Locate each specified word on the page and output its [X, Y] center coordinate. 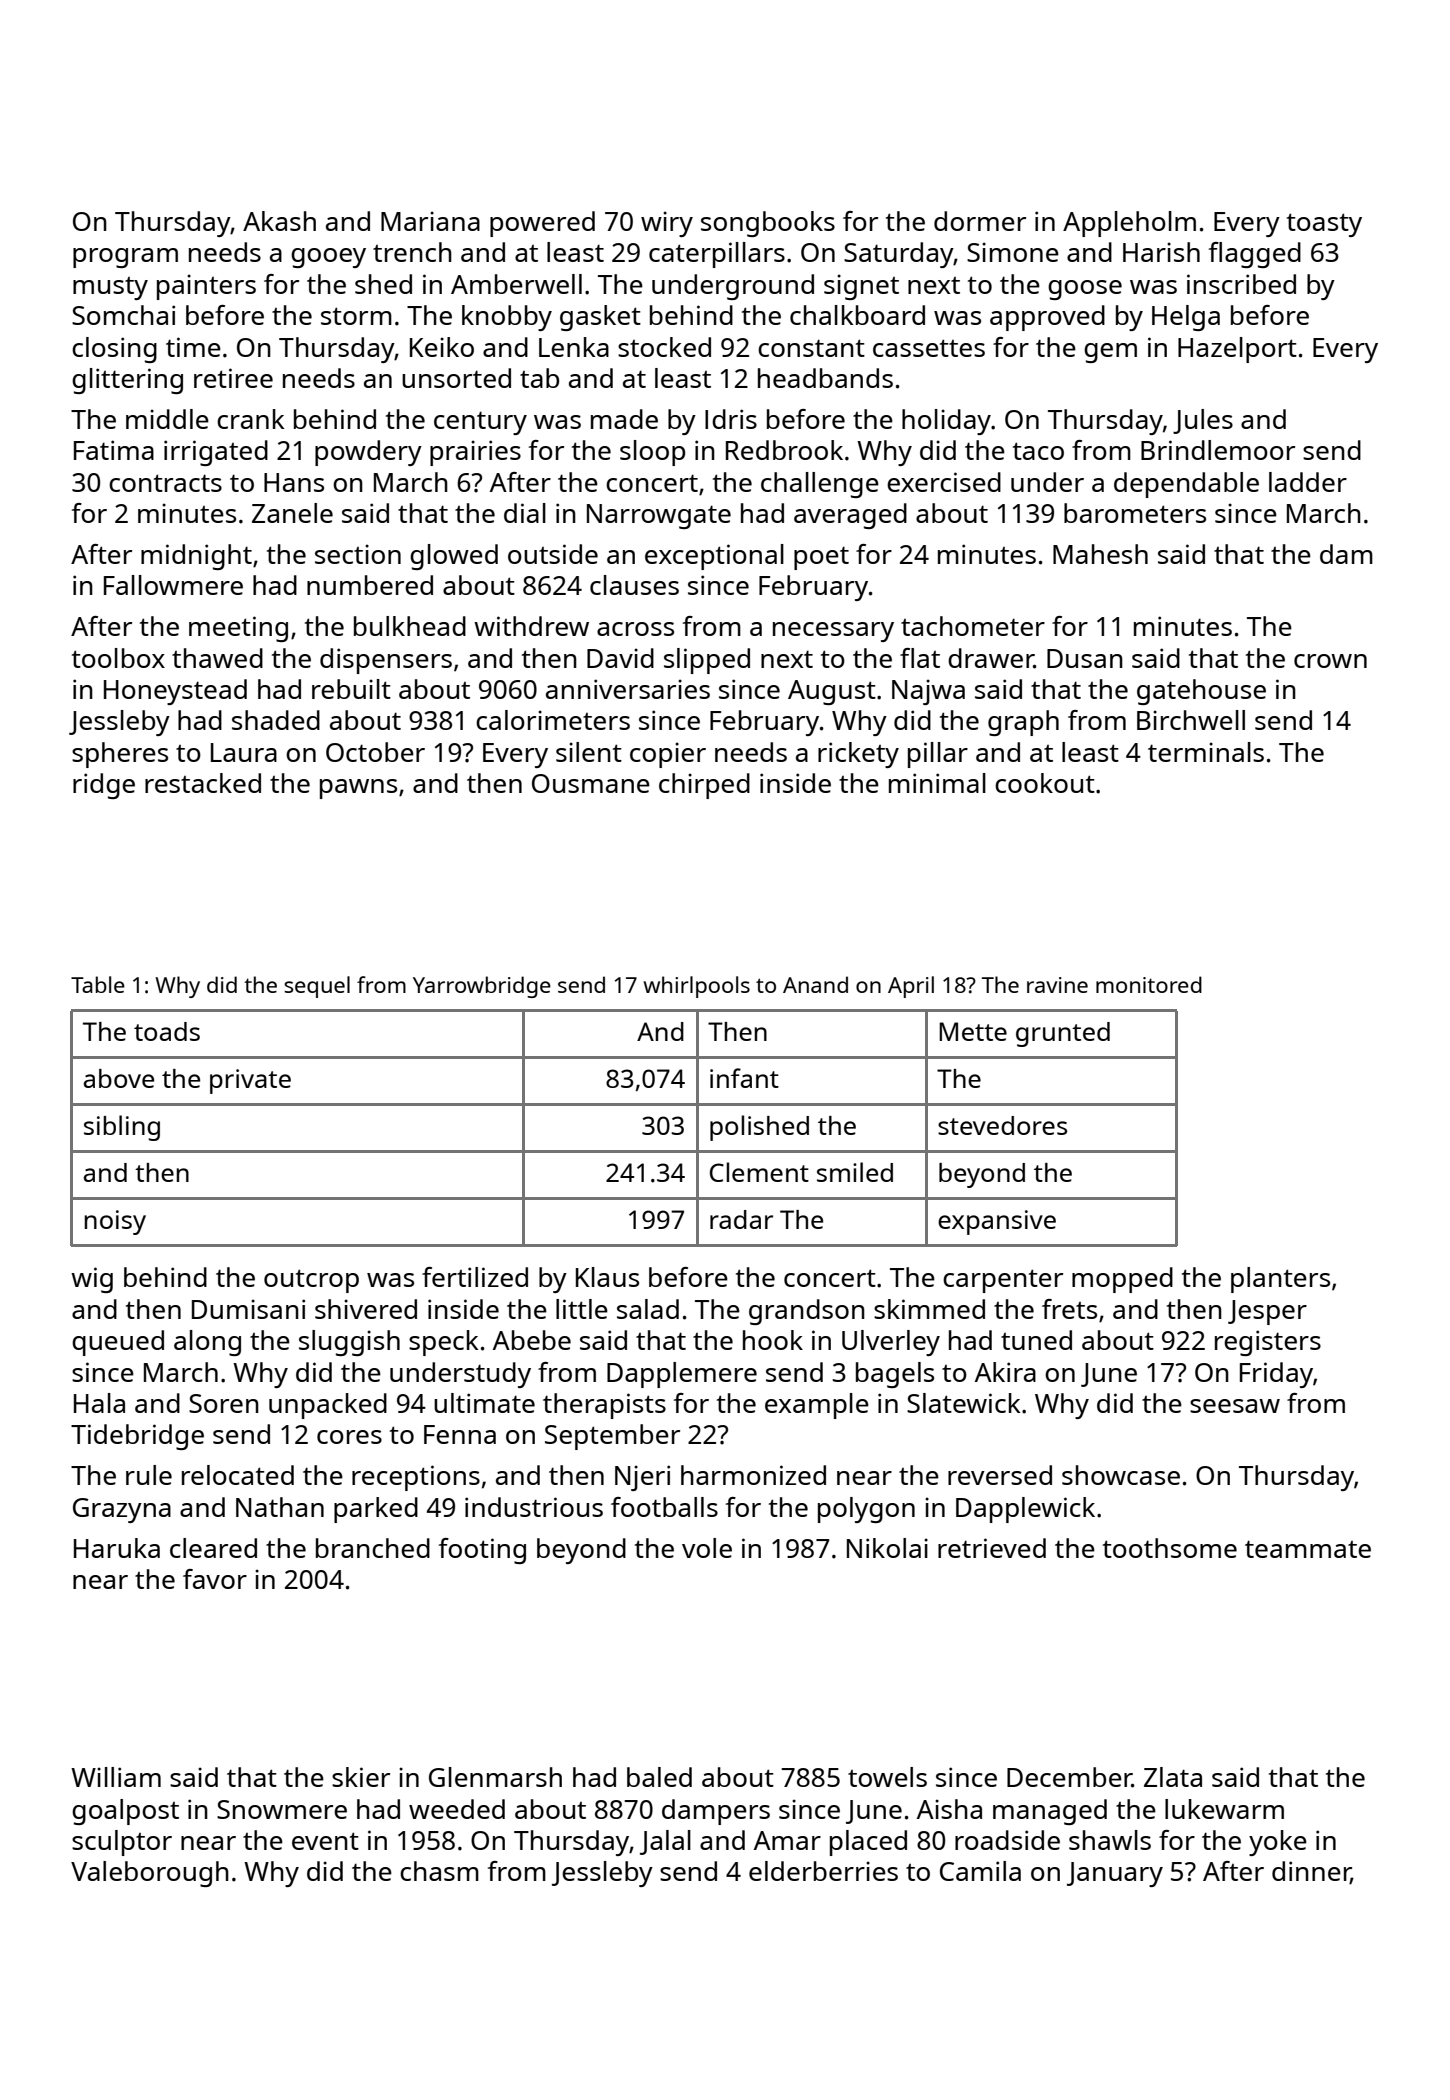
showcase [1121, 1475]
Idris [731, 419]
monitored [1149, 984]
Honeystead [175, 692]
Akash [279, 221]
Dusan [1085, 658]
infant [744, 1078]
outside [553, 554]
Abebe [532, 1340]
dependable [1186, 485]
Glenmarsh [495, 1777]
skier [361, 1777]
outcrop [311, 1281]
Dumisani [248, 1309]
